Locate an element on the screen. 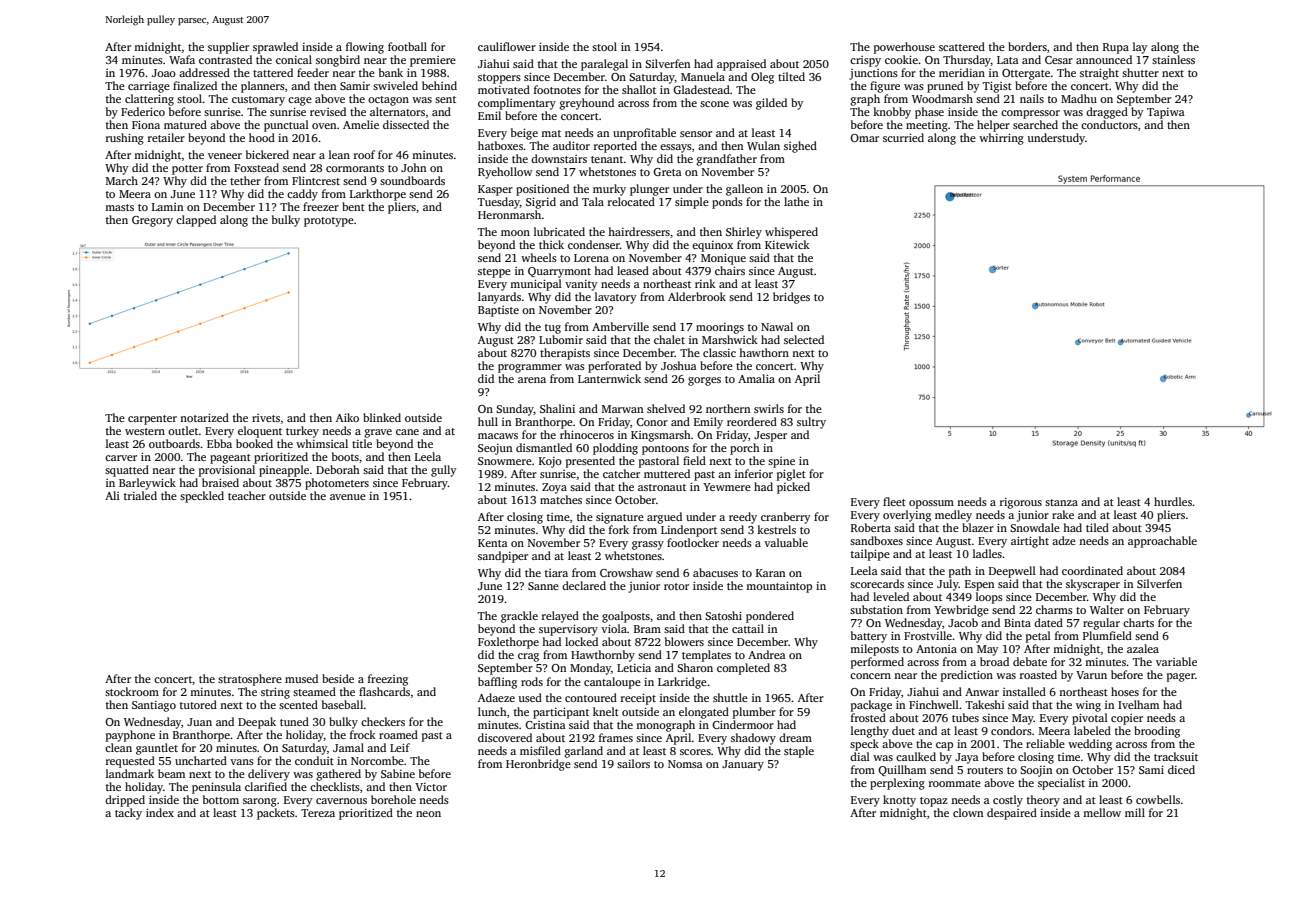 The image size is (1308, 924). hurdles is located at coordinates (1173, 501).
